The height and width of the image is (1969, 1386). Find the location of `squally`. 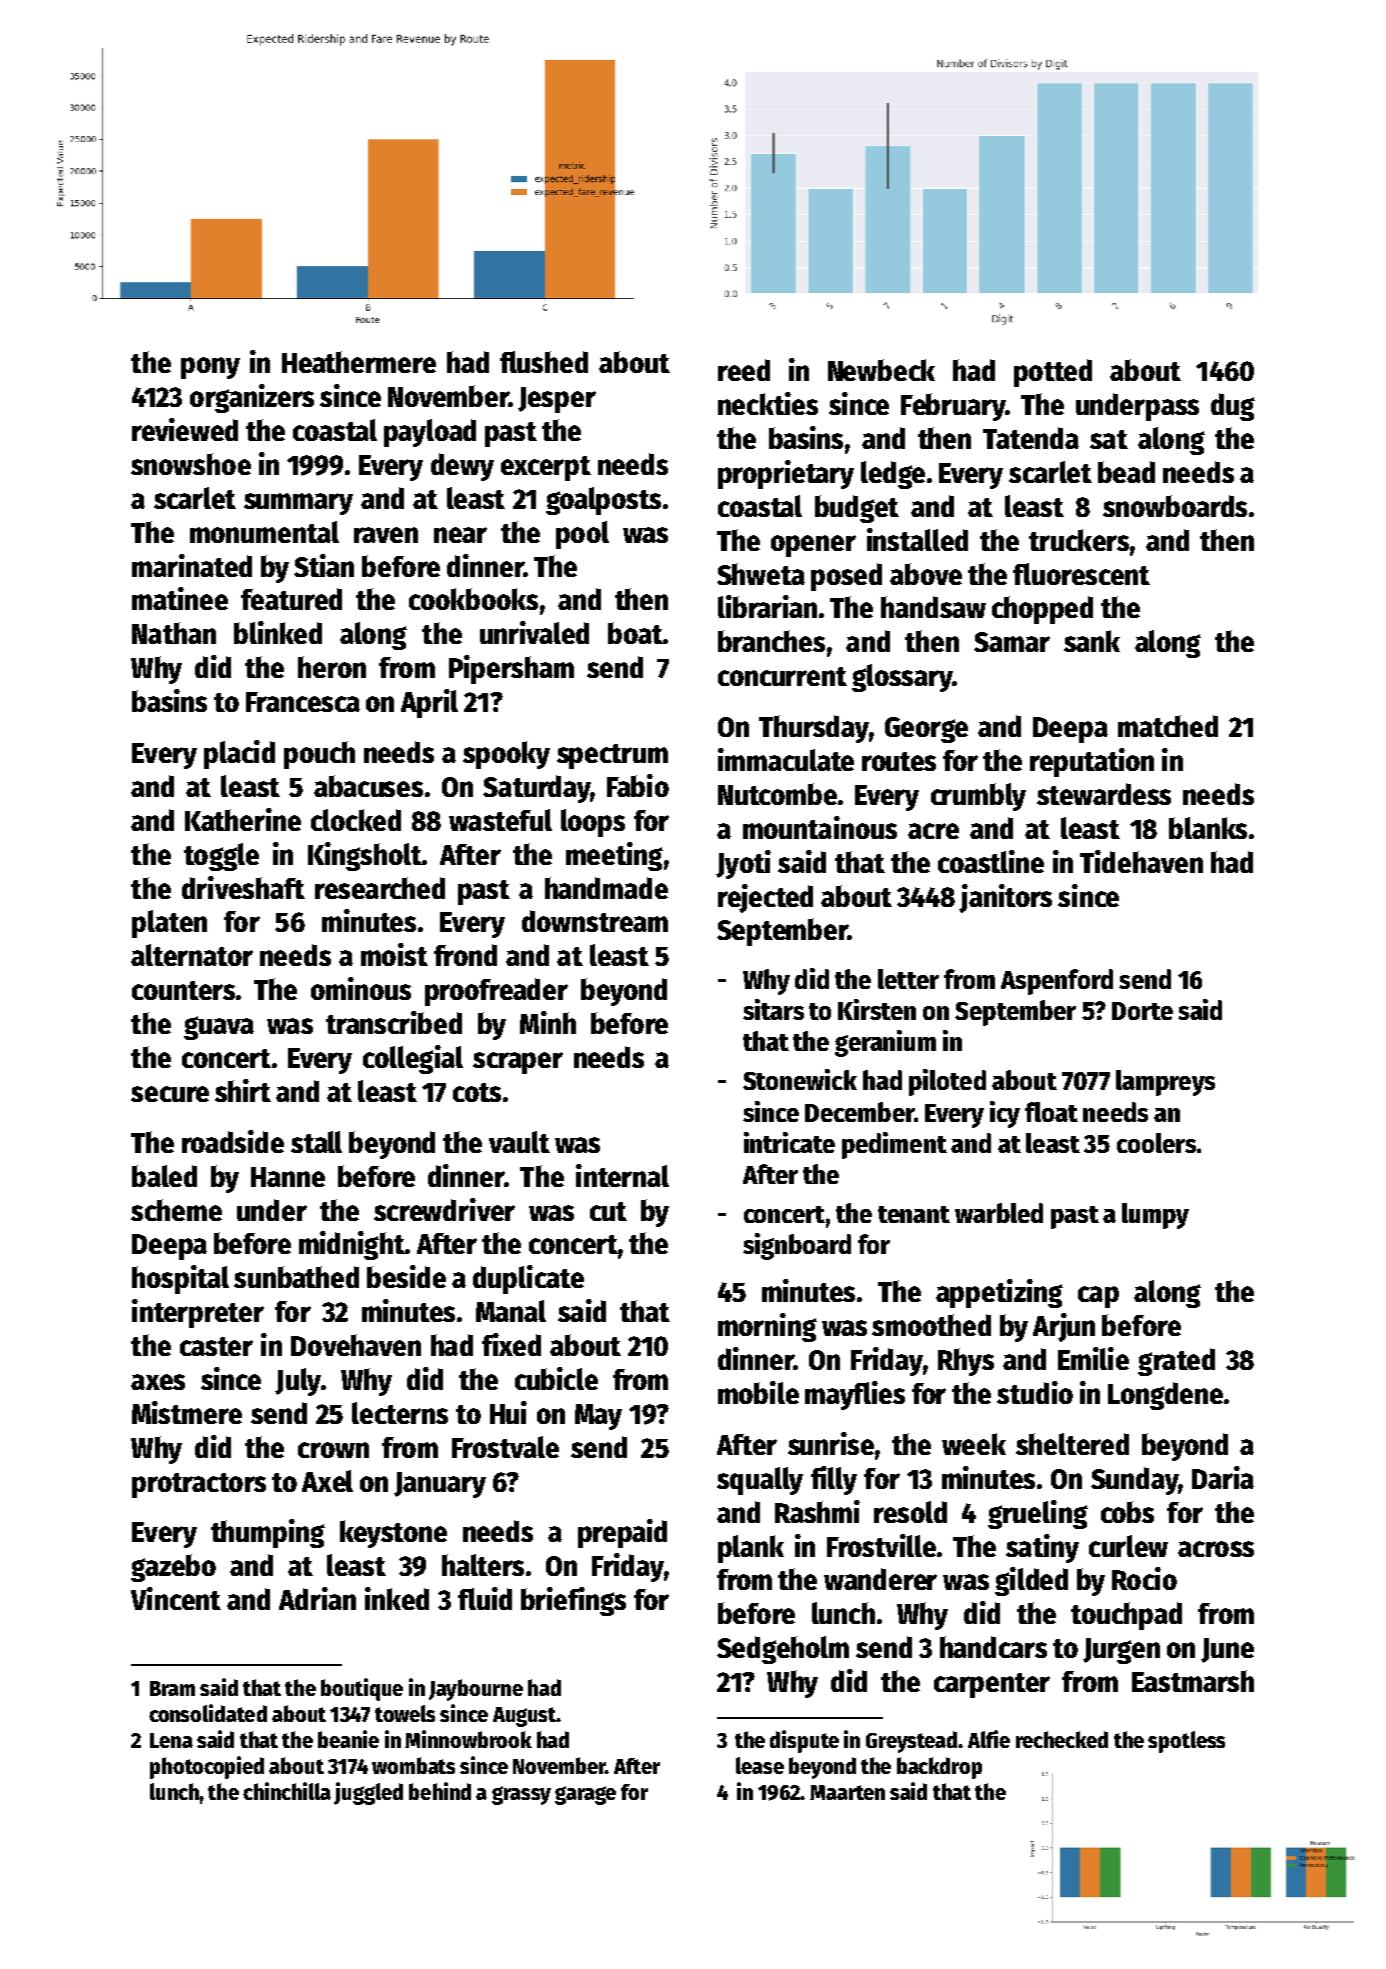

squally is located at coordinates (760, 1481).
